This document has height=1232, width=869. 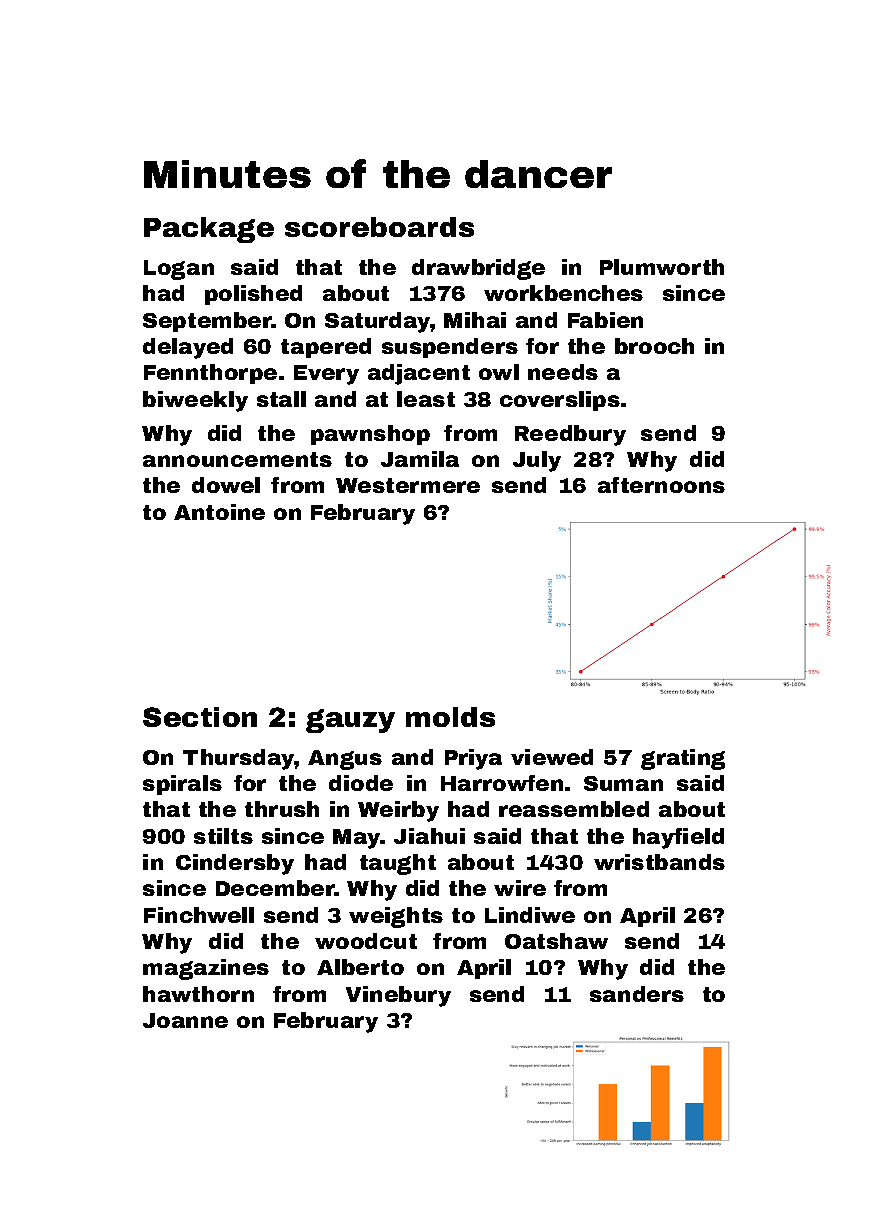 I want to click on Plumworth, so click(x=662, y=267).
